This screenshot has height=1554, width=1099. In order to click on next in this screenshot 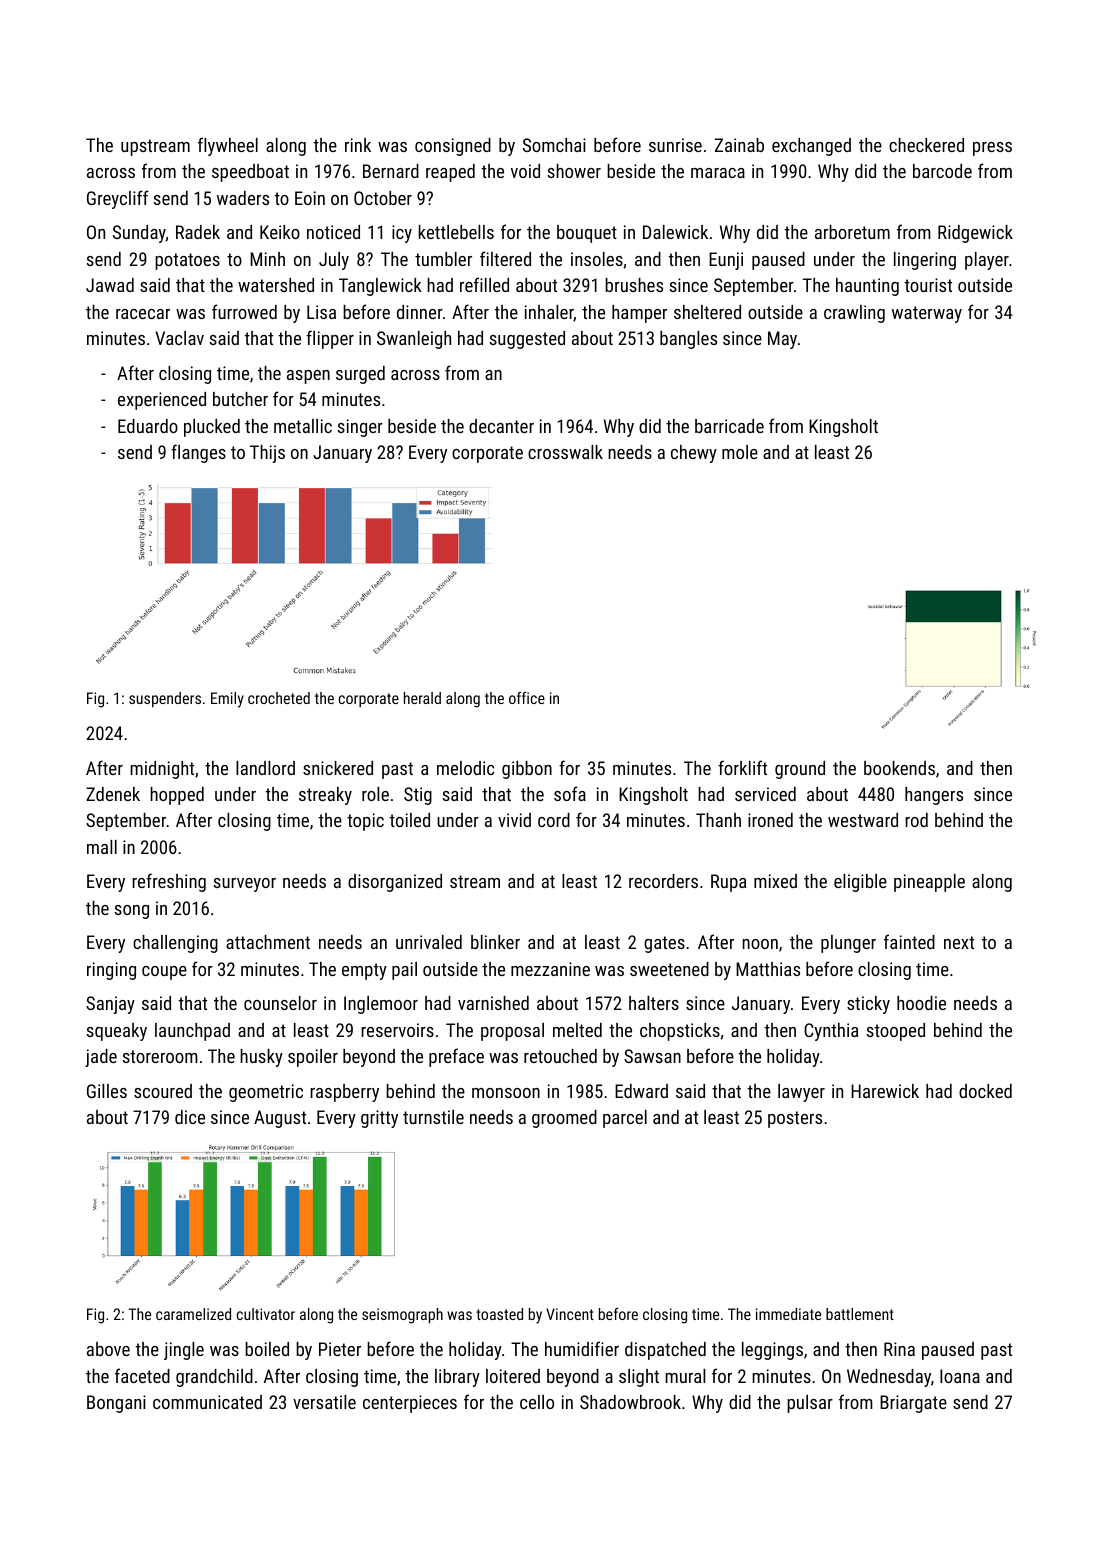, I will do `click(959, 942)`.
